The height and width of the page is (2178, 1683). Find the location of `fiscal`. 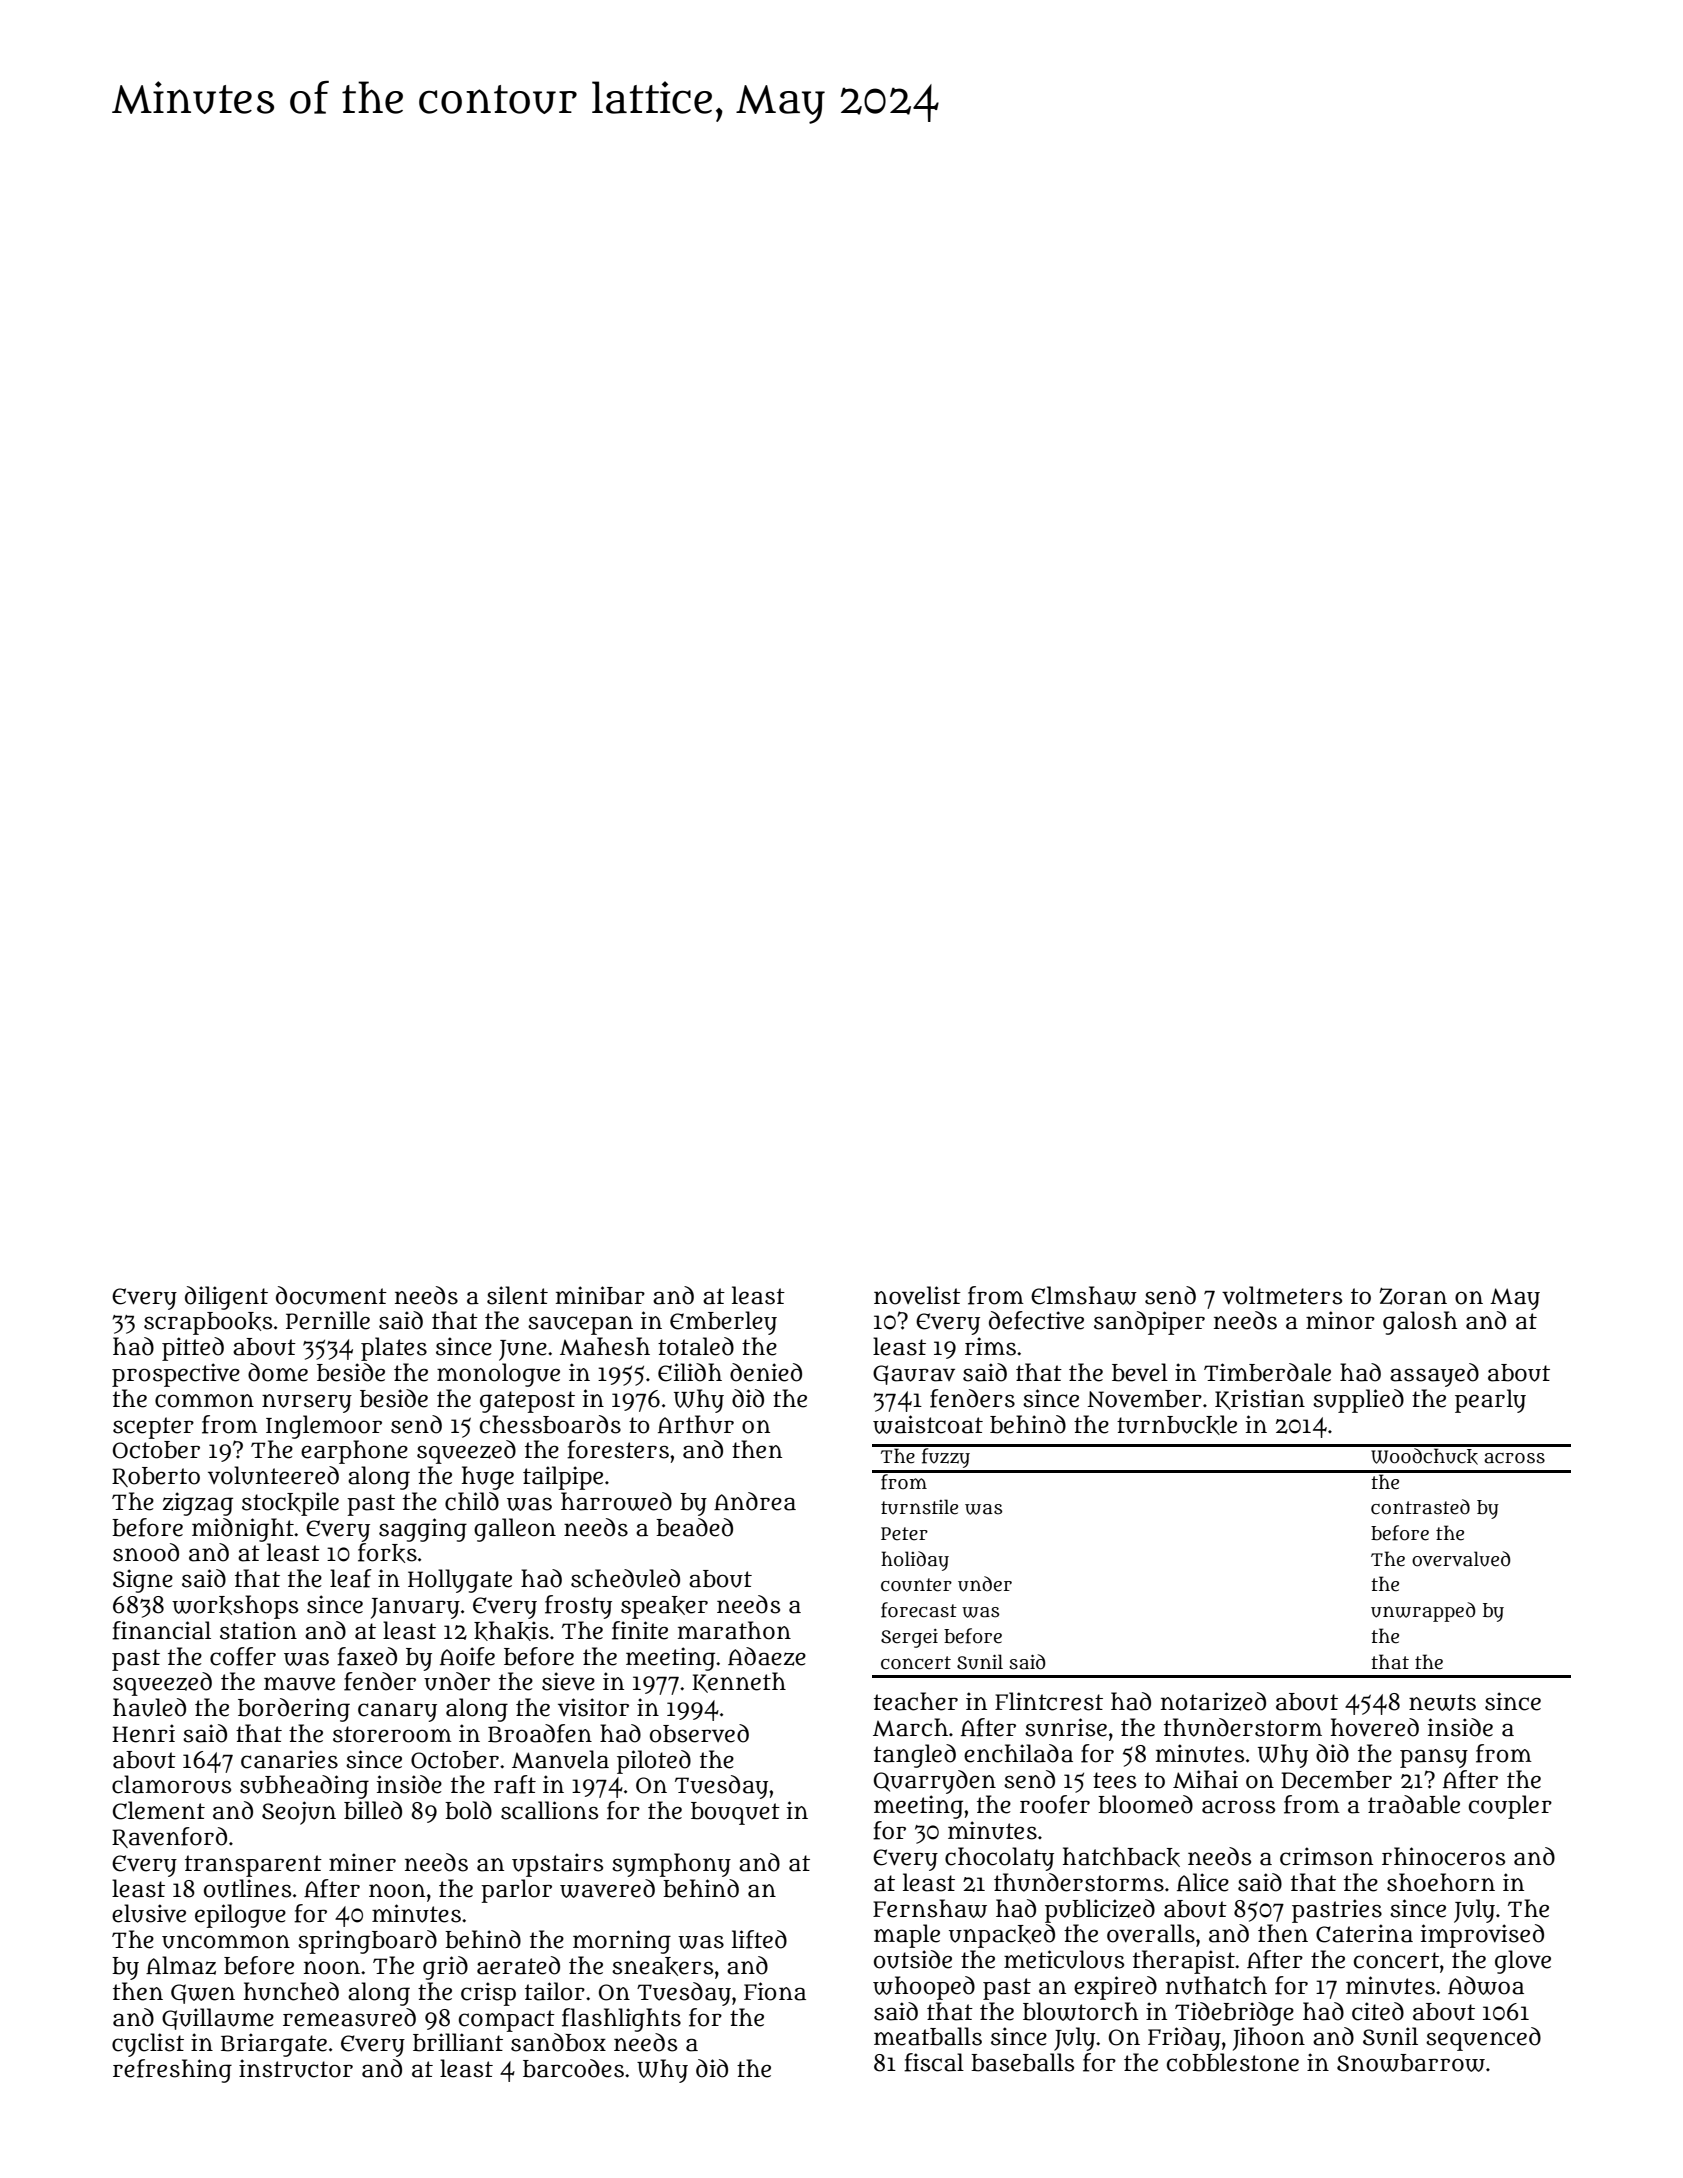

fiscal is located at coordinates (934, 2062).
